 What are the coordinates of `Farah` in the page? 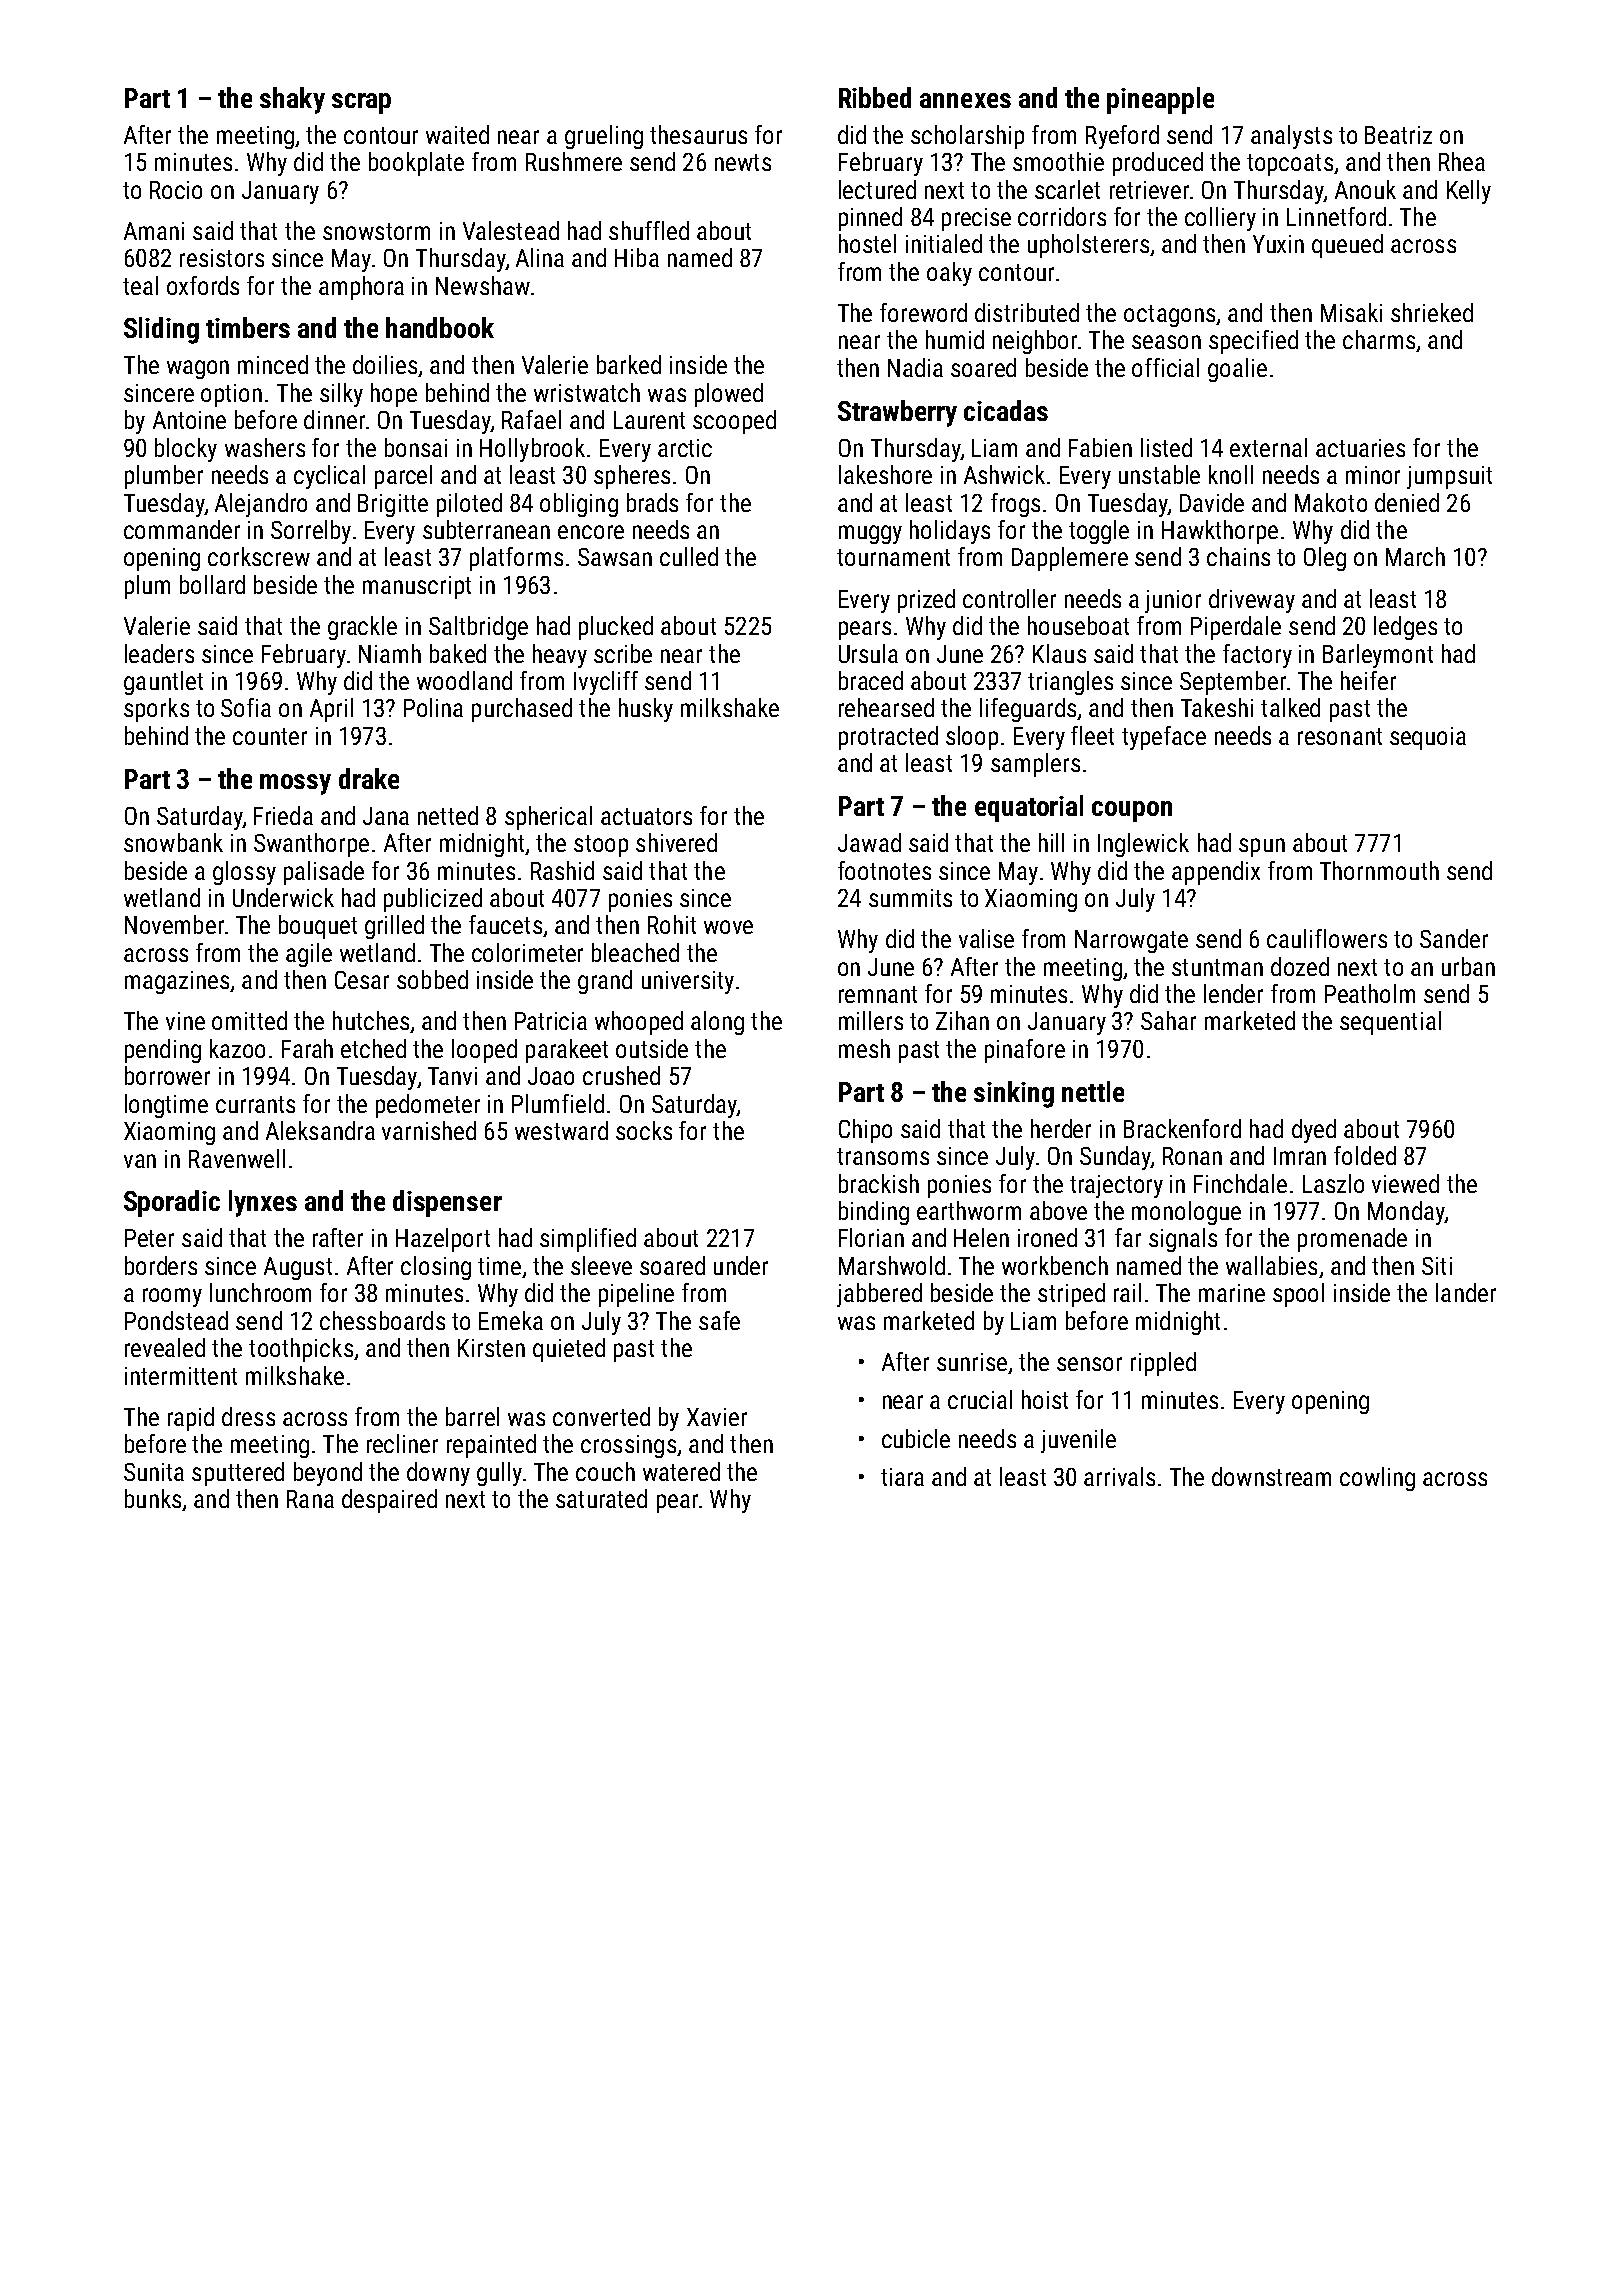 It's located at (307, 1048).
